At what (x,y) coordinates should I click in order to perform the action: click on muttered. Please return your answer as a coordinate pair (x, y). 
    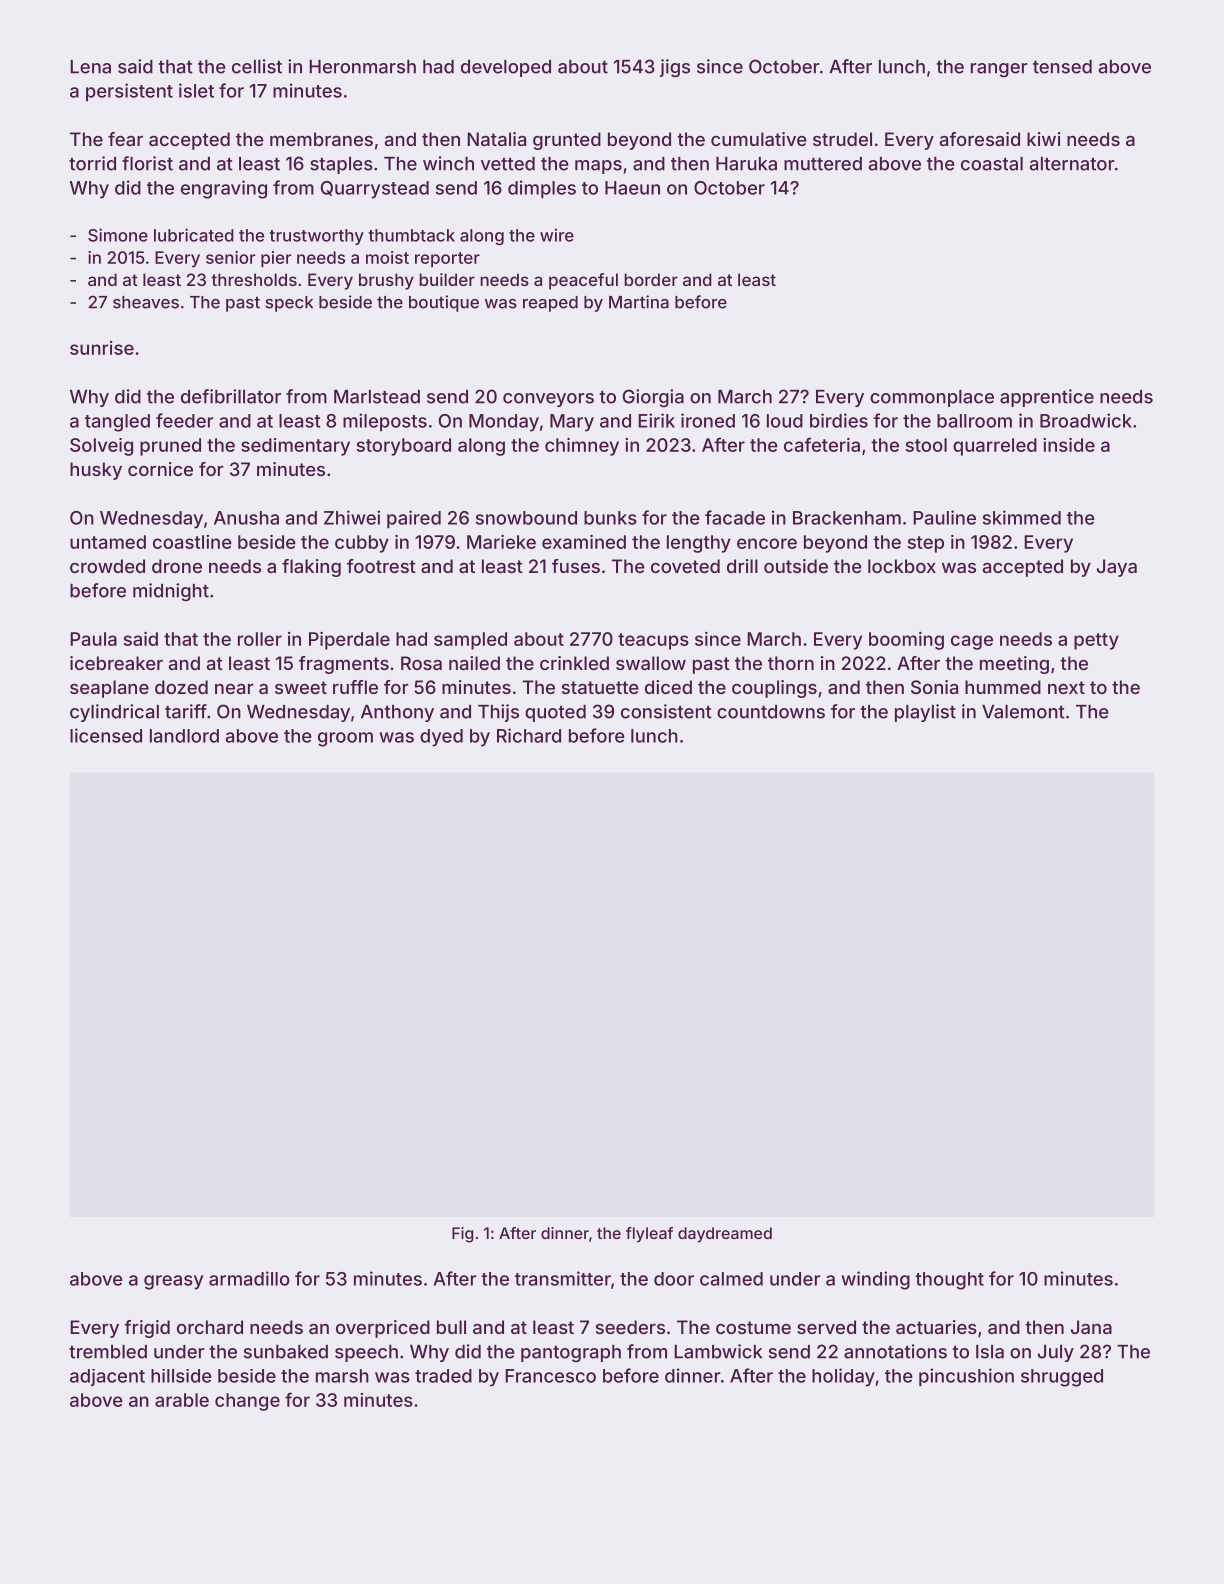
    Looking at the image, I should click on (823, 164).
